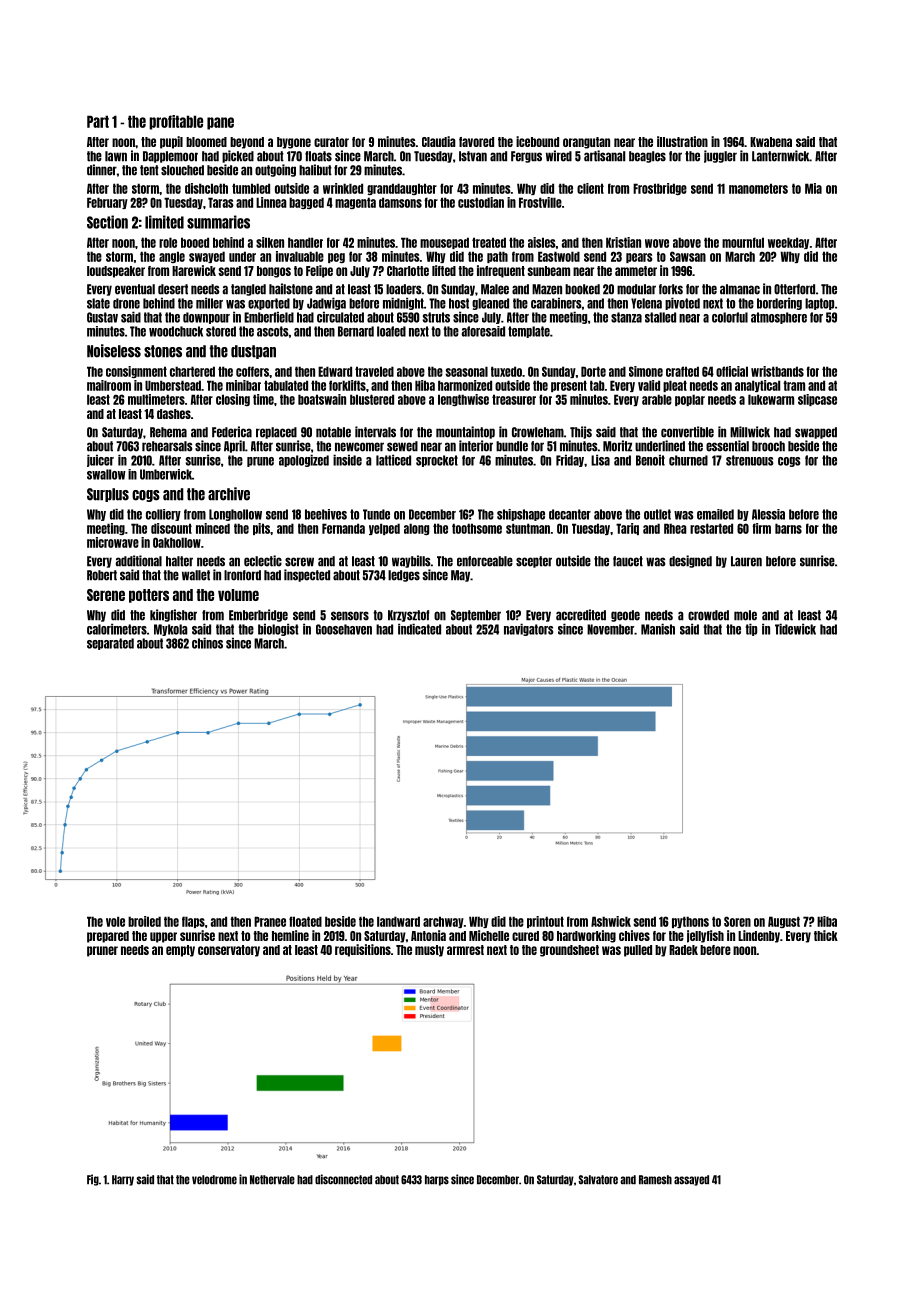 The width and height of the image is (924, 1308). Describe the element at coordinates (180, 951) in the image. I see `empty` at that location.
